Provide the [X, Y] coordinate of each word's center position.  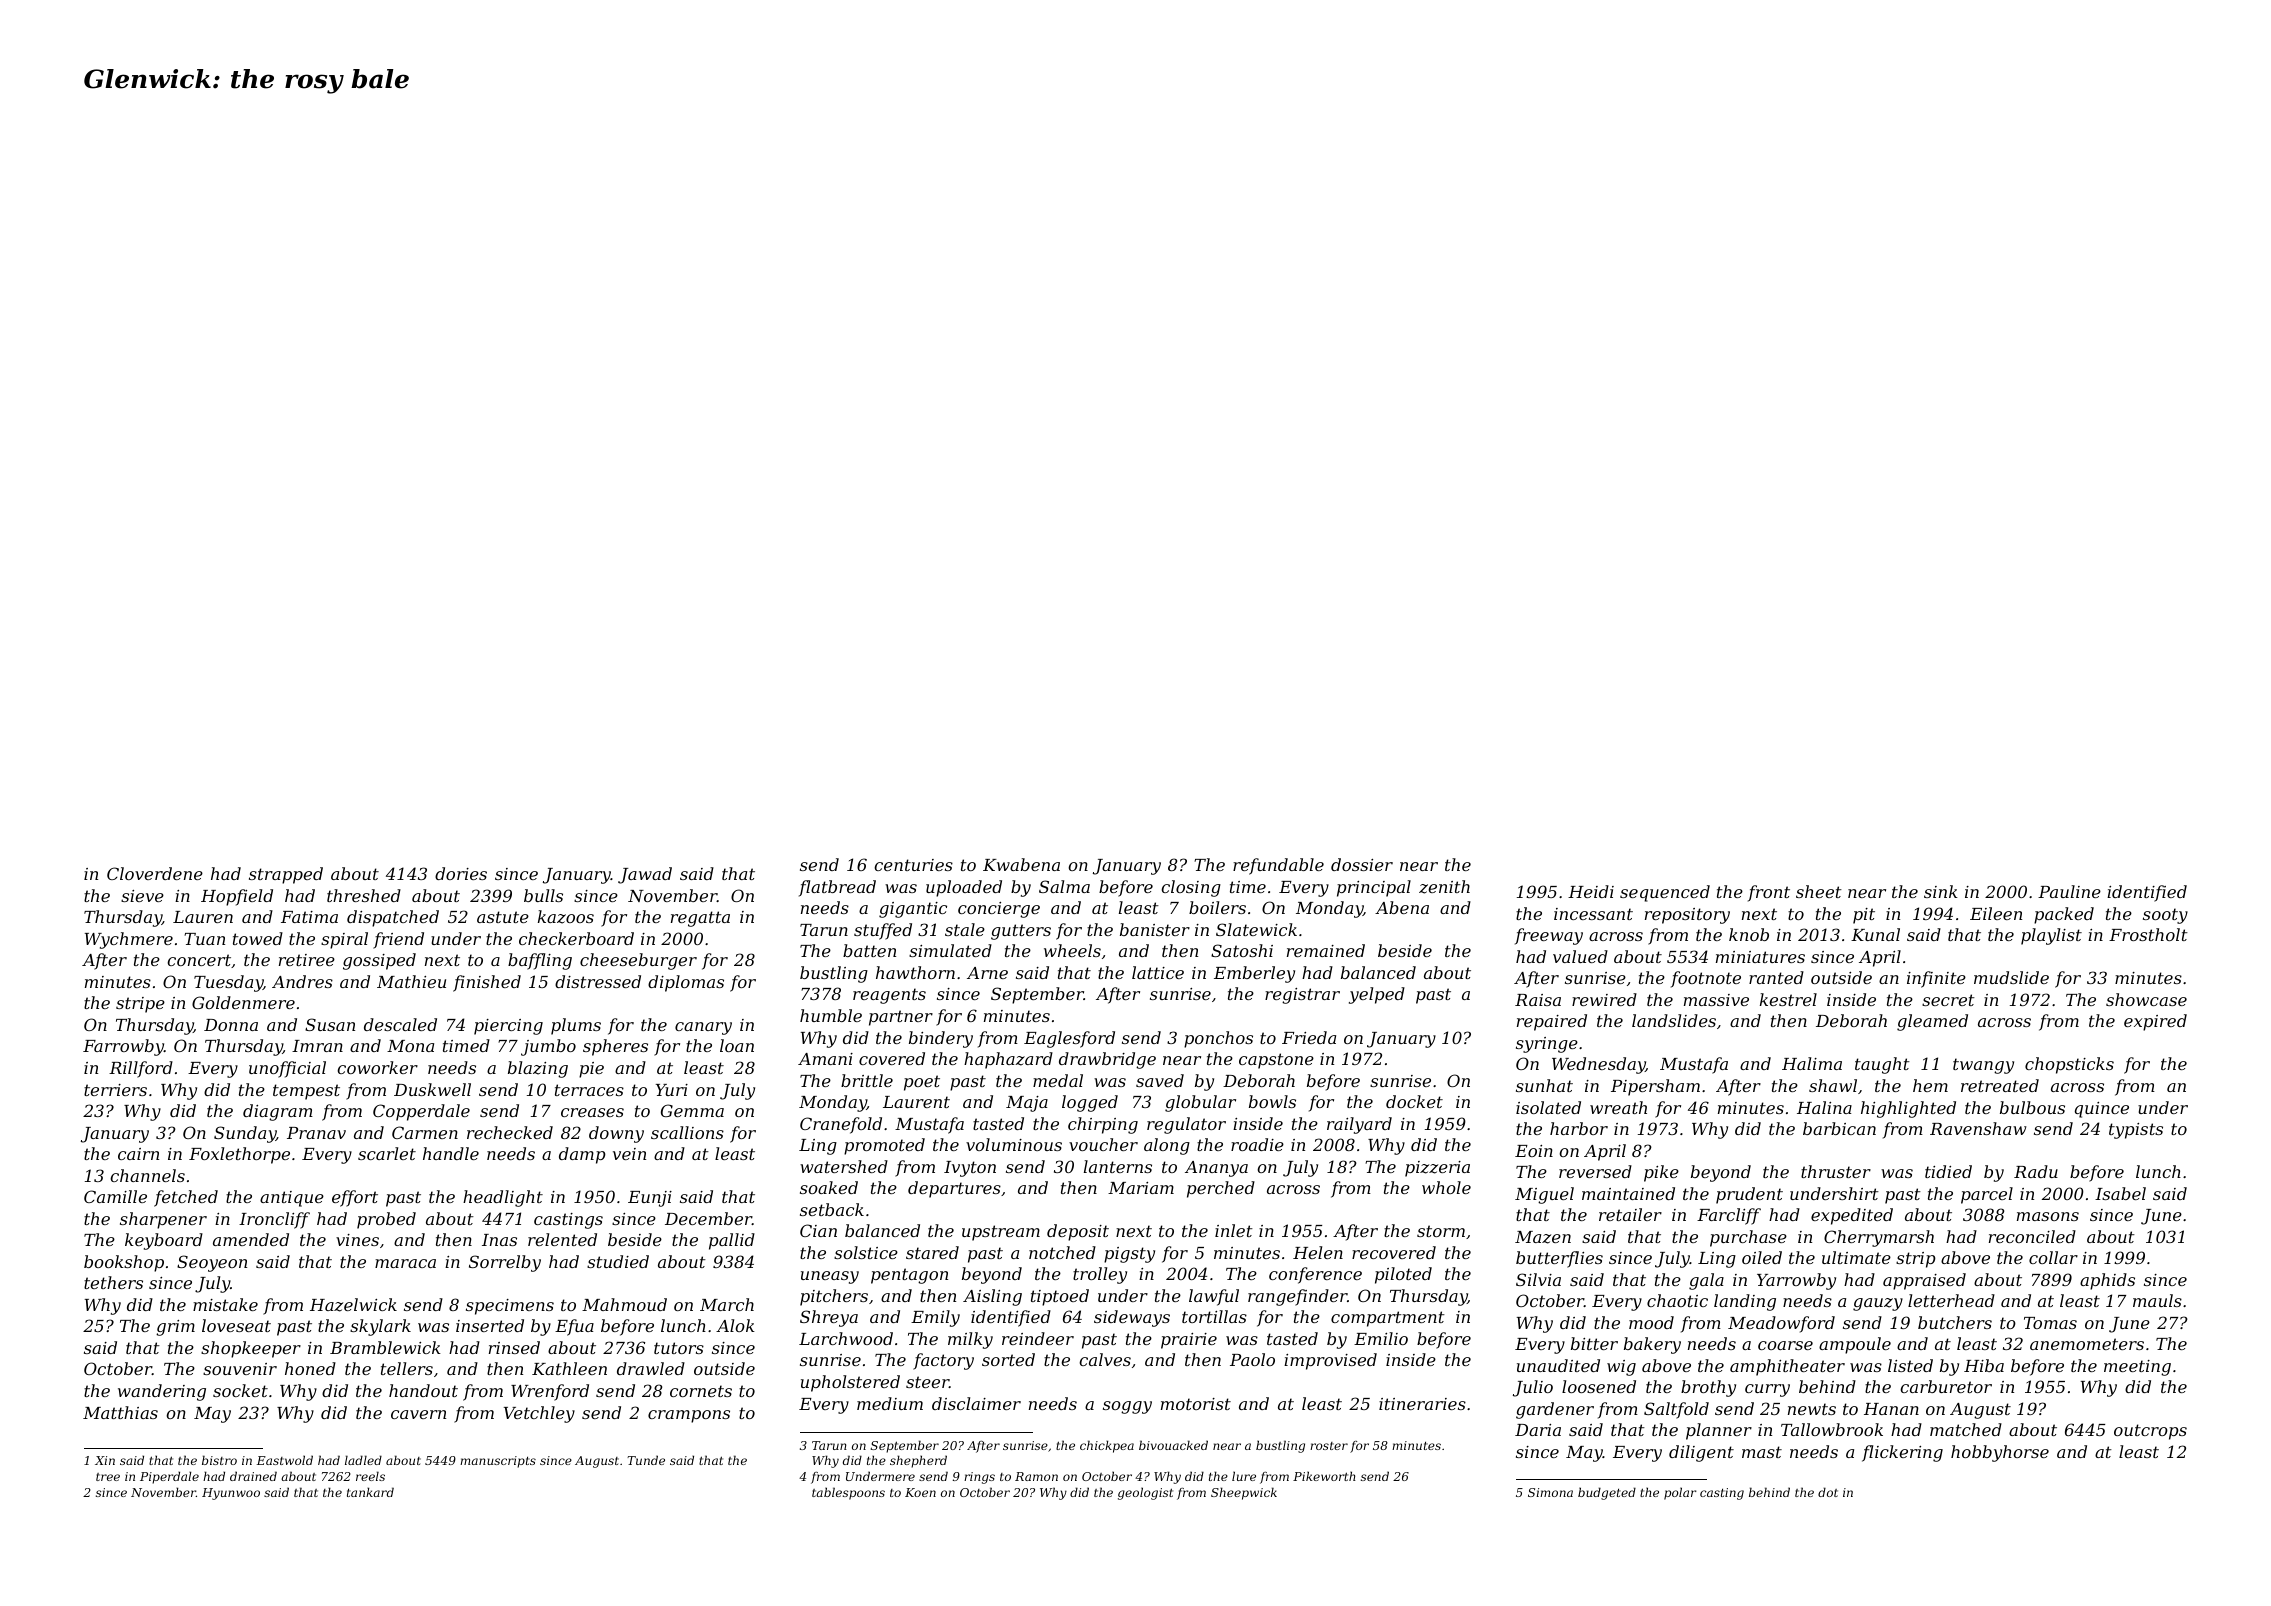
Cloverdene [155, 873]
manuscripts [498, 1462]
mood [1651, 1322]
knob [1749, 934]
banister [1155, 929]
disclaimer [976, 1403]
